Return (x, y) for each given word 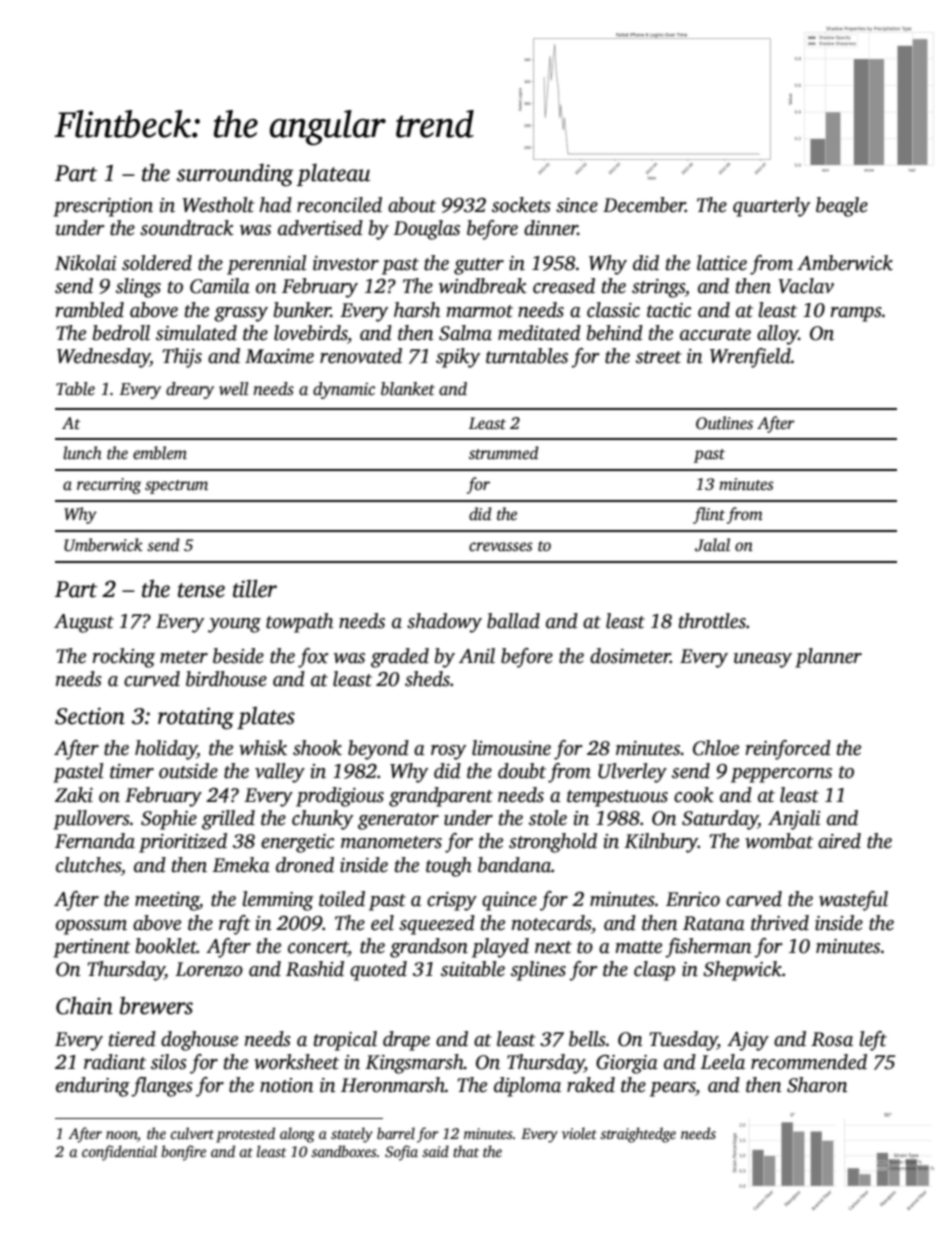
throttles (712, 621)
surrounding (235, 175)
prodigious (340, 797)
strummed (503, 453)
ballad (513, 621)
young (234, 625)
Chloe (716, 748)
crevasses (501, 547)
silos (169, 1062)
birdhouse (226, 679)
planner (828, 658)
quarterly (771, 207)
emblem (160, 453)
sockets (521, 205)
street (658, 357)
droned (305, 865)
